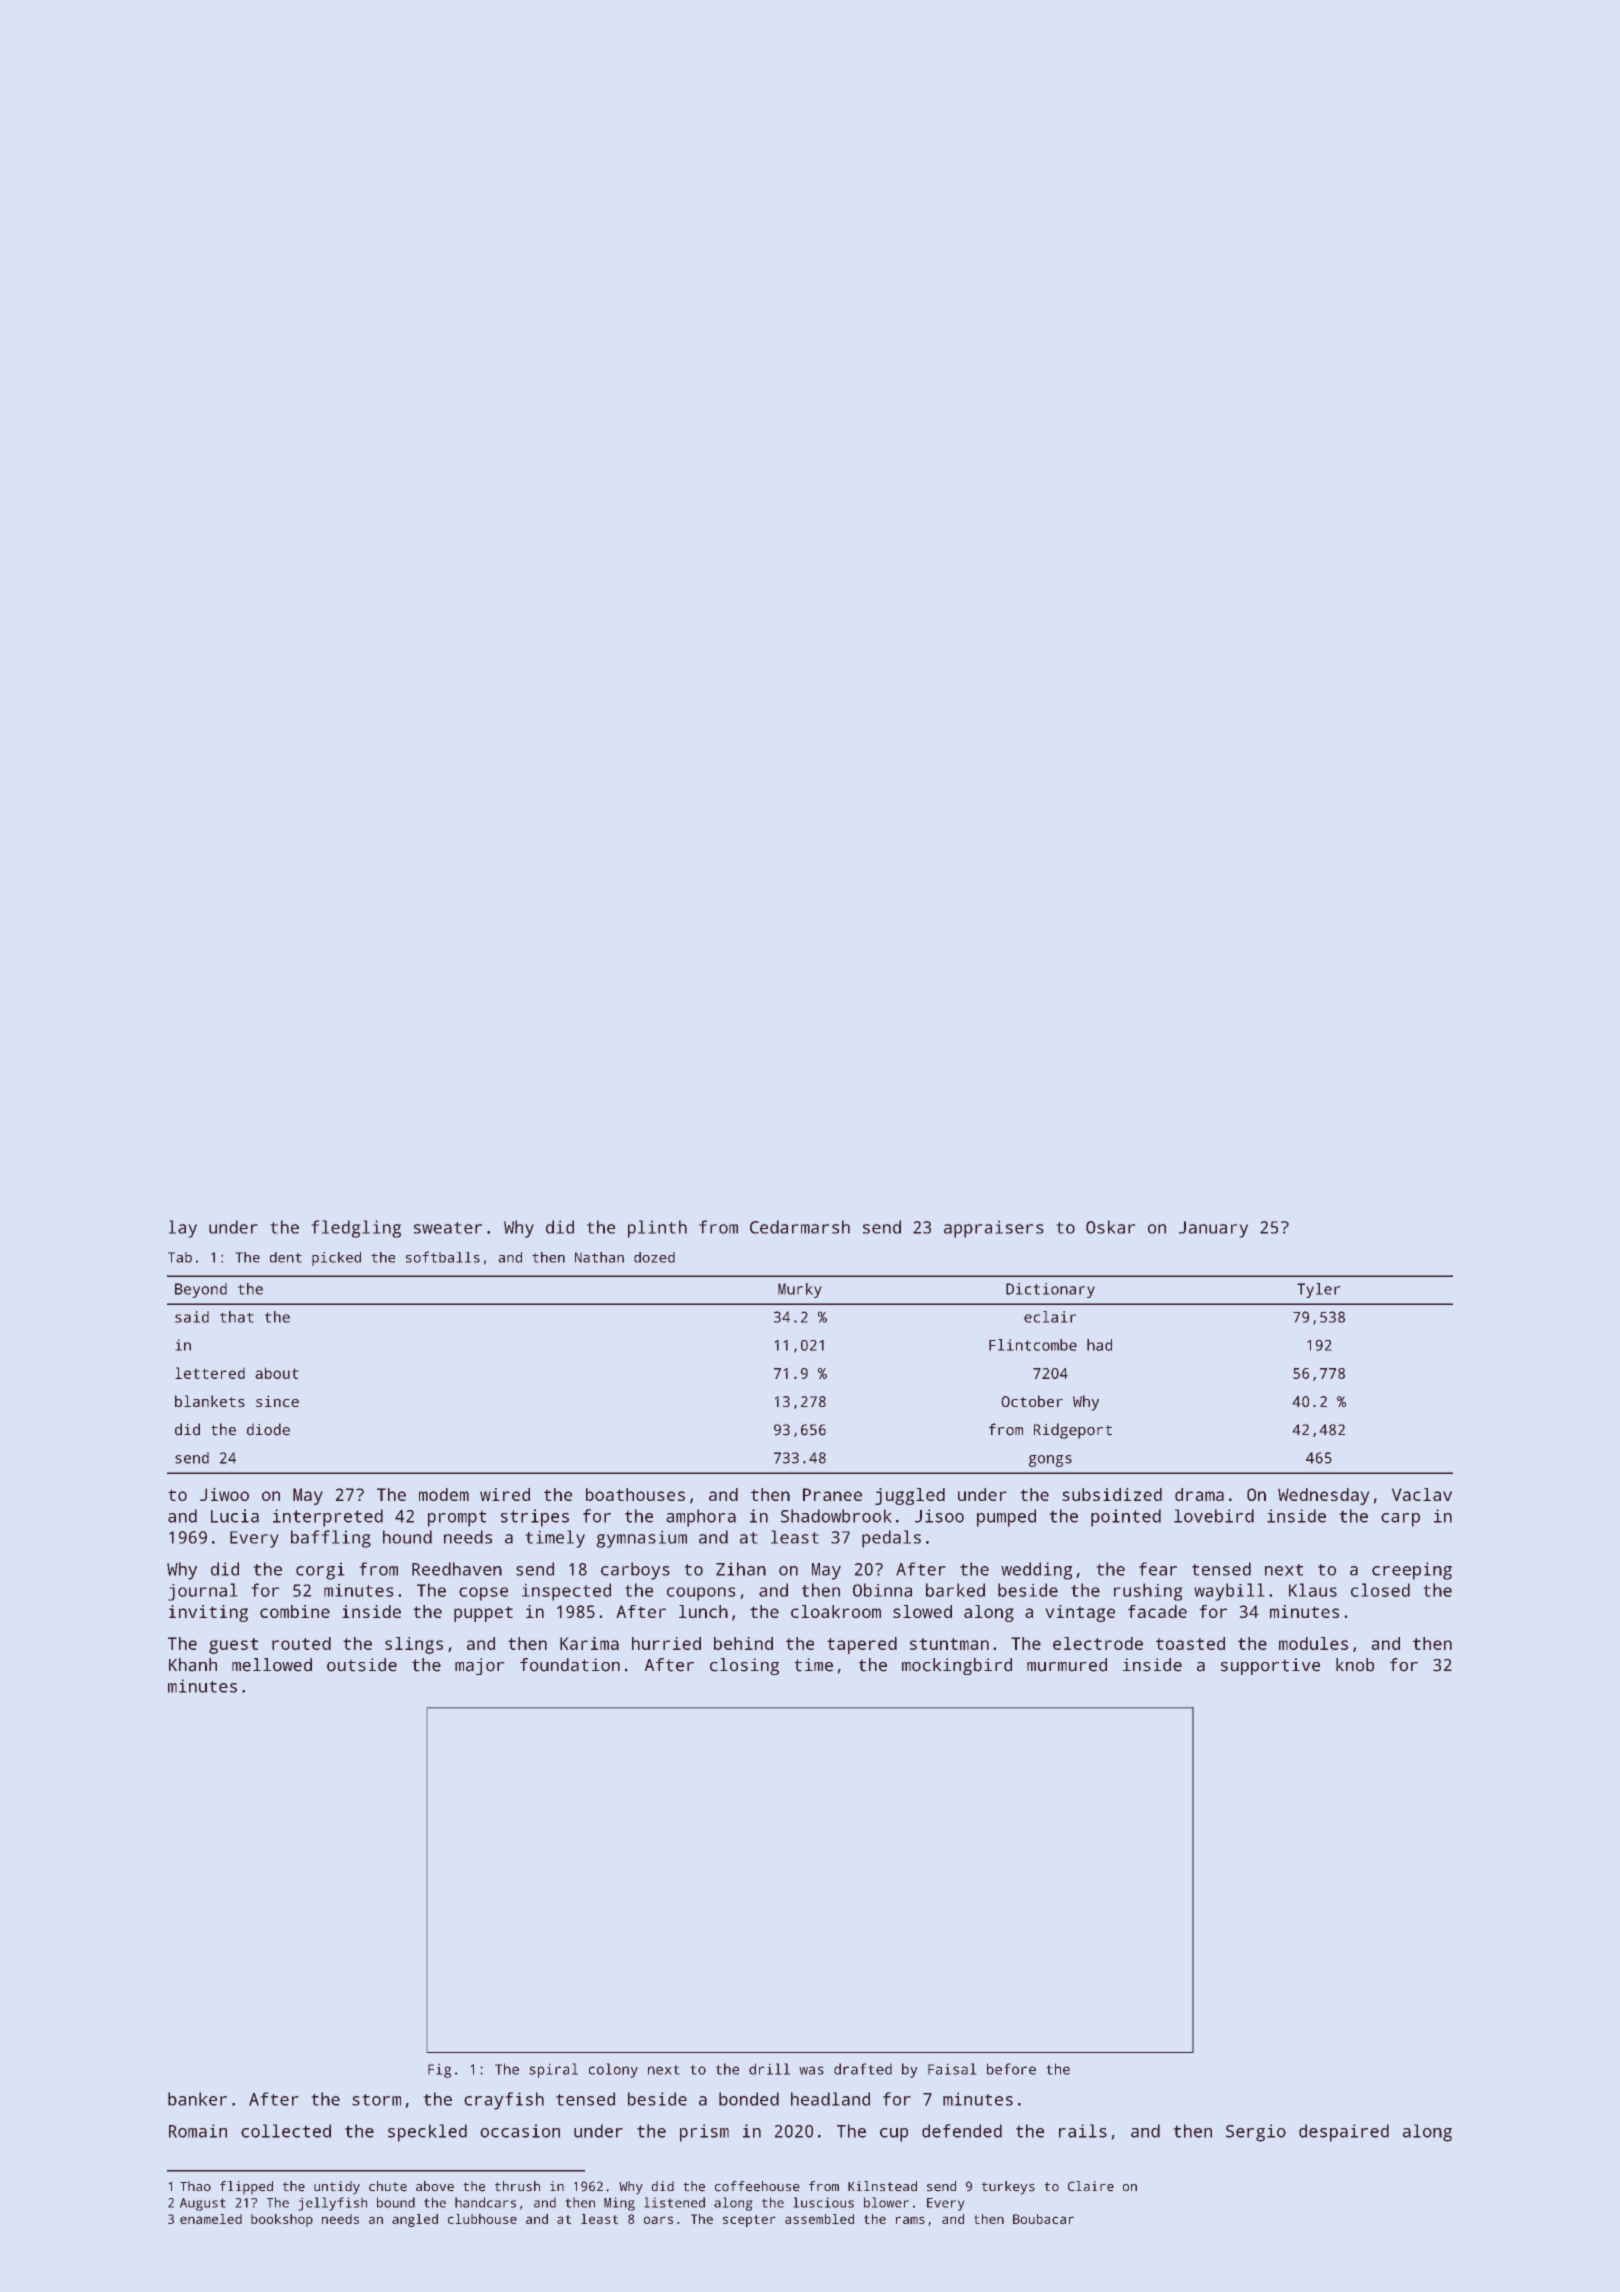 The width and height of the screenshot is (1620, 2292). I want to click on plinth, so click(657, 1229).
